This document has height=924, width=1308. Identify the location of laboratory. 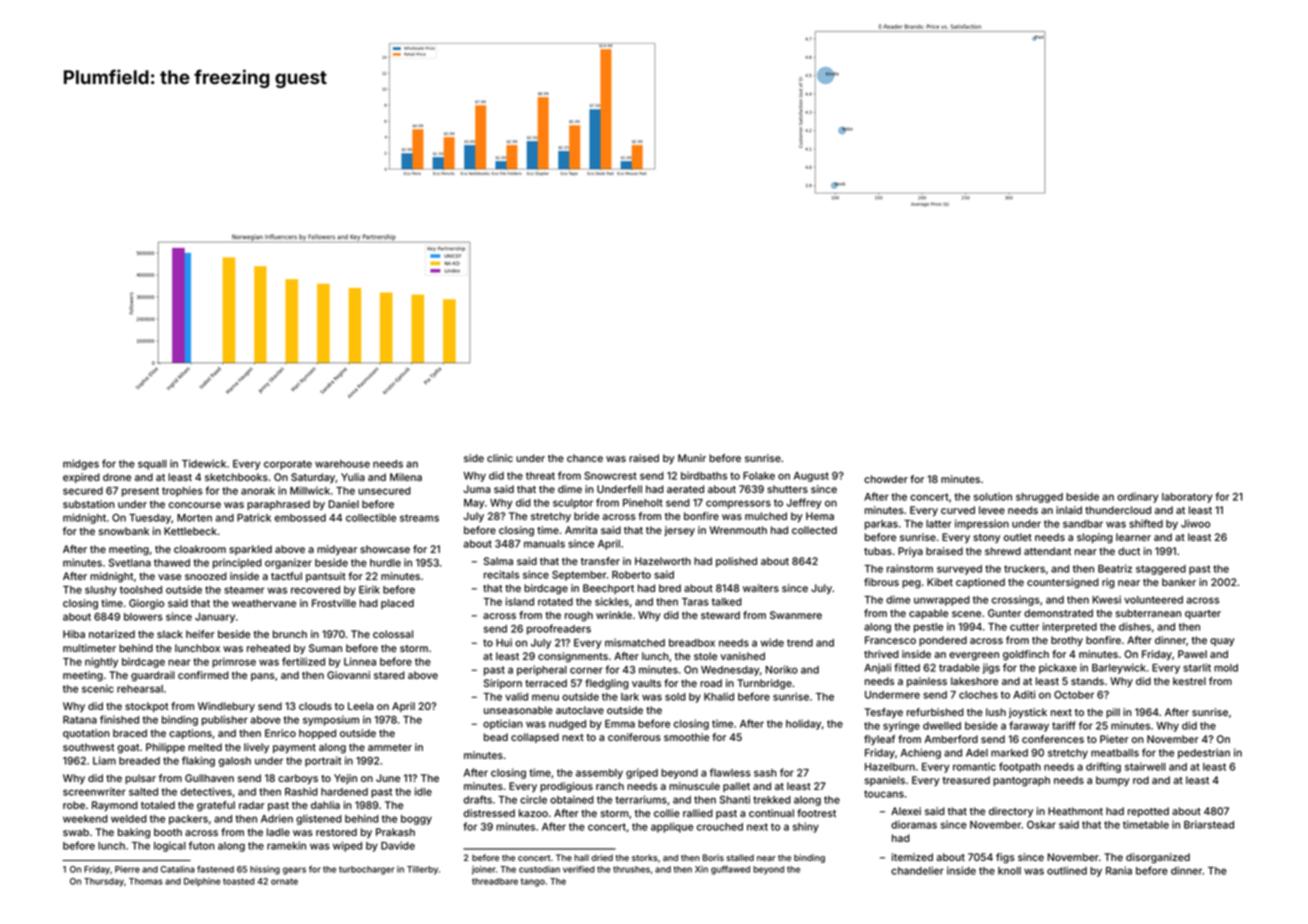
(1187, 498).
